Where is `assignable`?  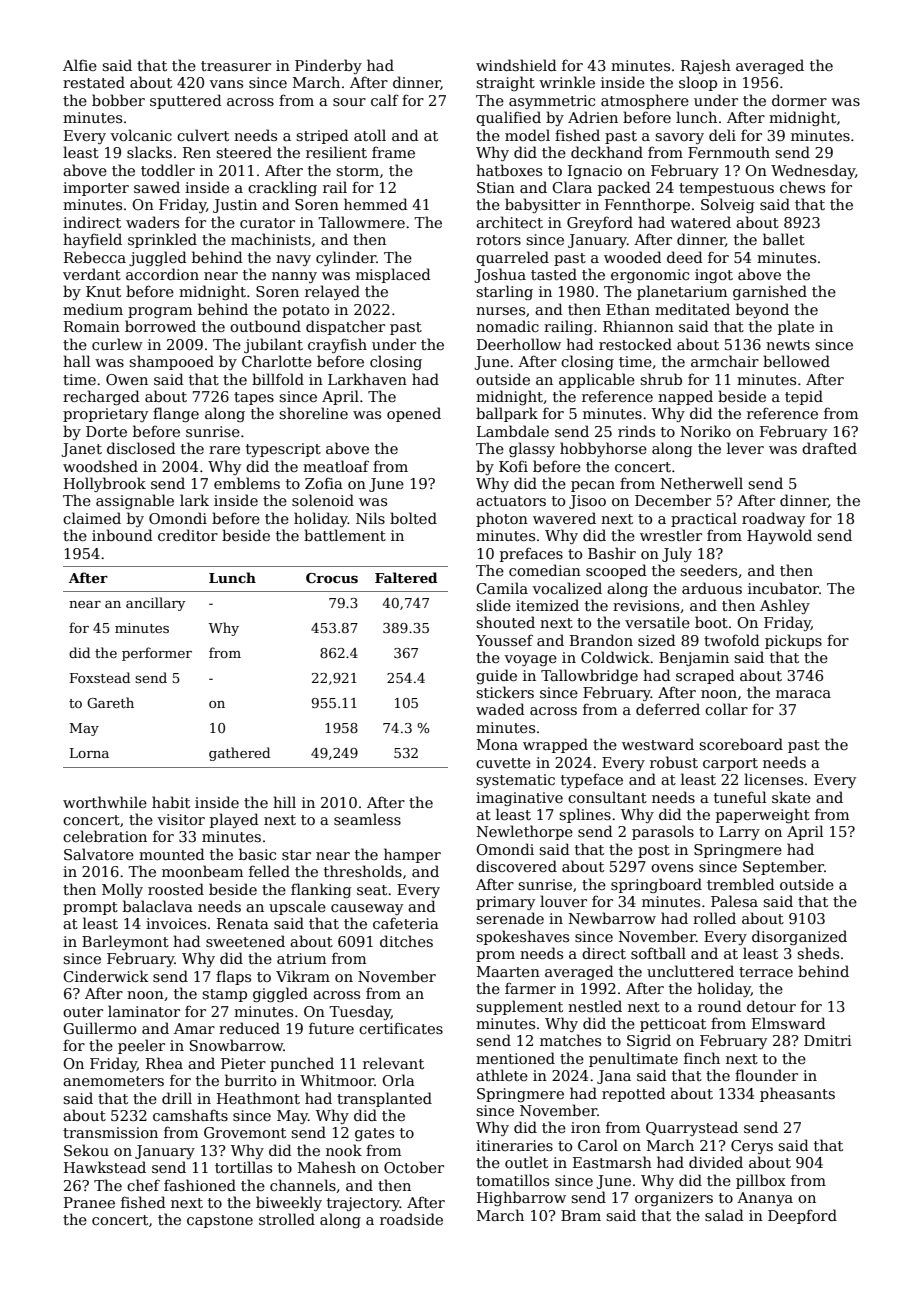 assignable is located at coordinates (135, 501).
